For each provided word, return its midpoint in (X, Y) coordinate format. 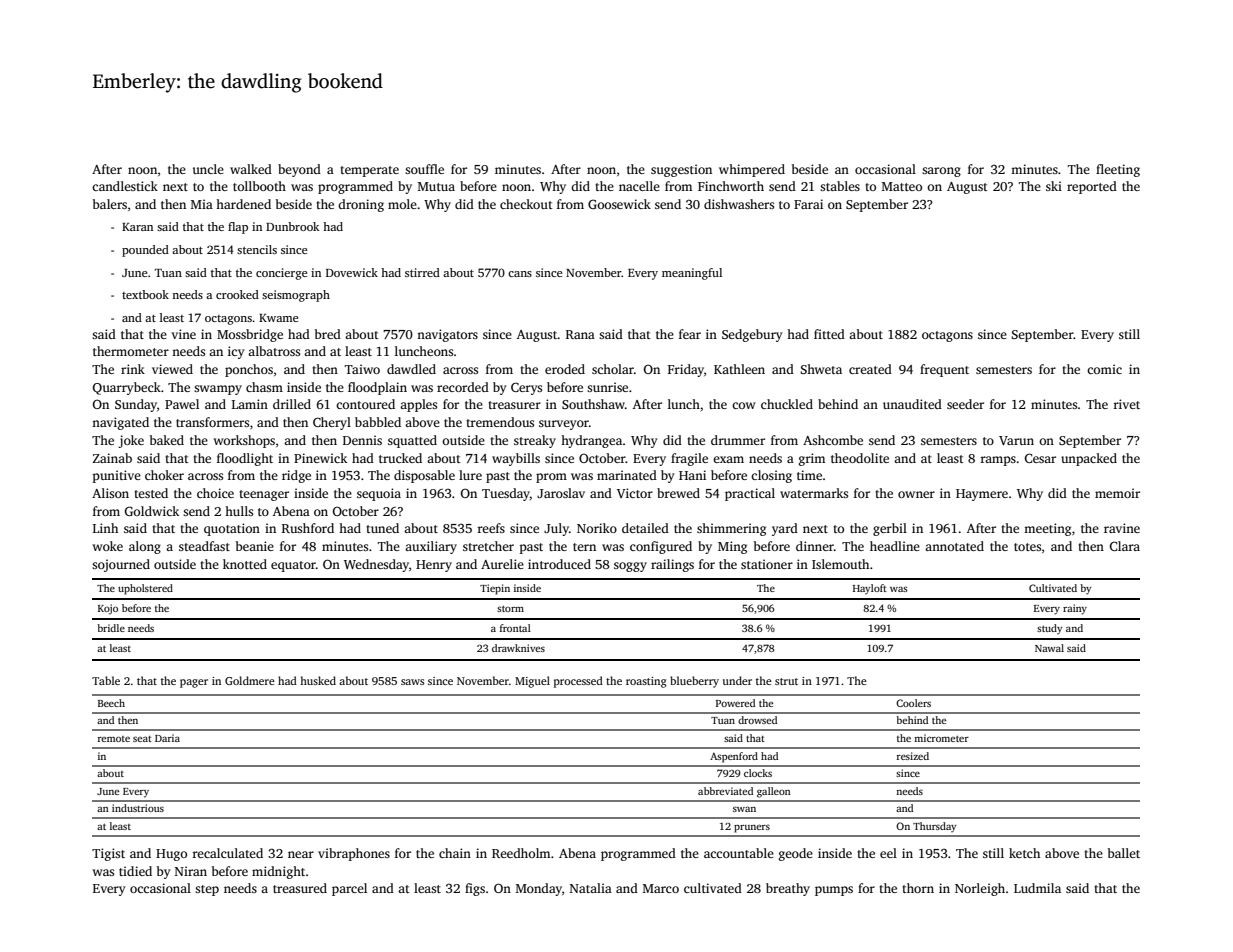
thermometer (131, 351)
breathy (788, 889)
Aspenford (734, 757)
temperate (369, 171)
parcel (349, 889)
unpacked (1089, 459)
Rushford (308, 528)
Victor (635, 493)
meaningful (692, 274)
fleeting (1118, 170)
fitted (829, 334)
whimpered (752, 170)
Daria (167, 738)
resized (913, 756)
